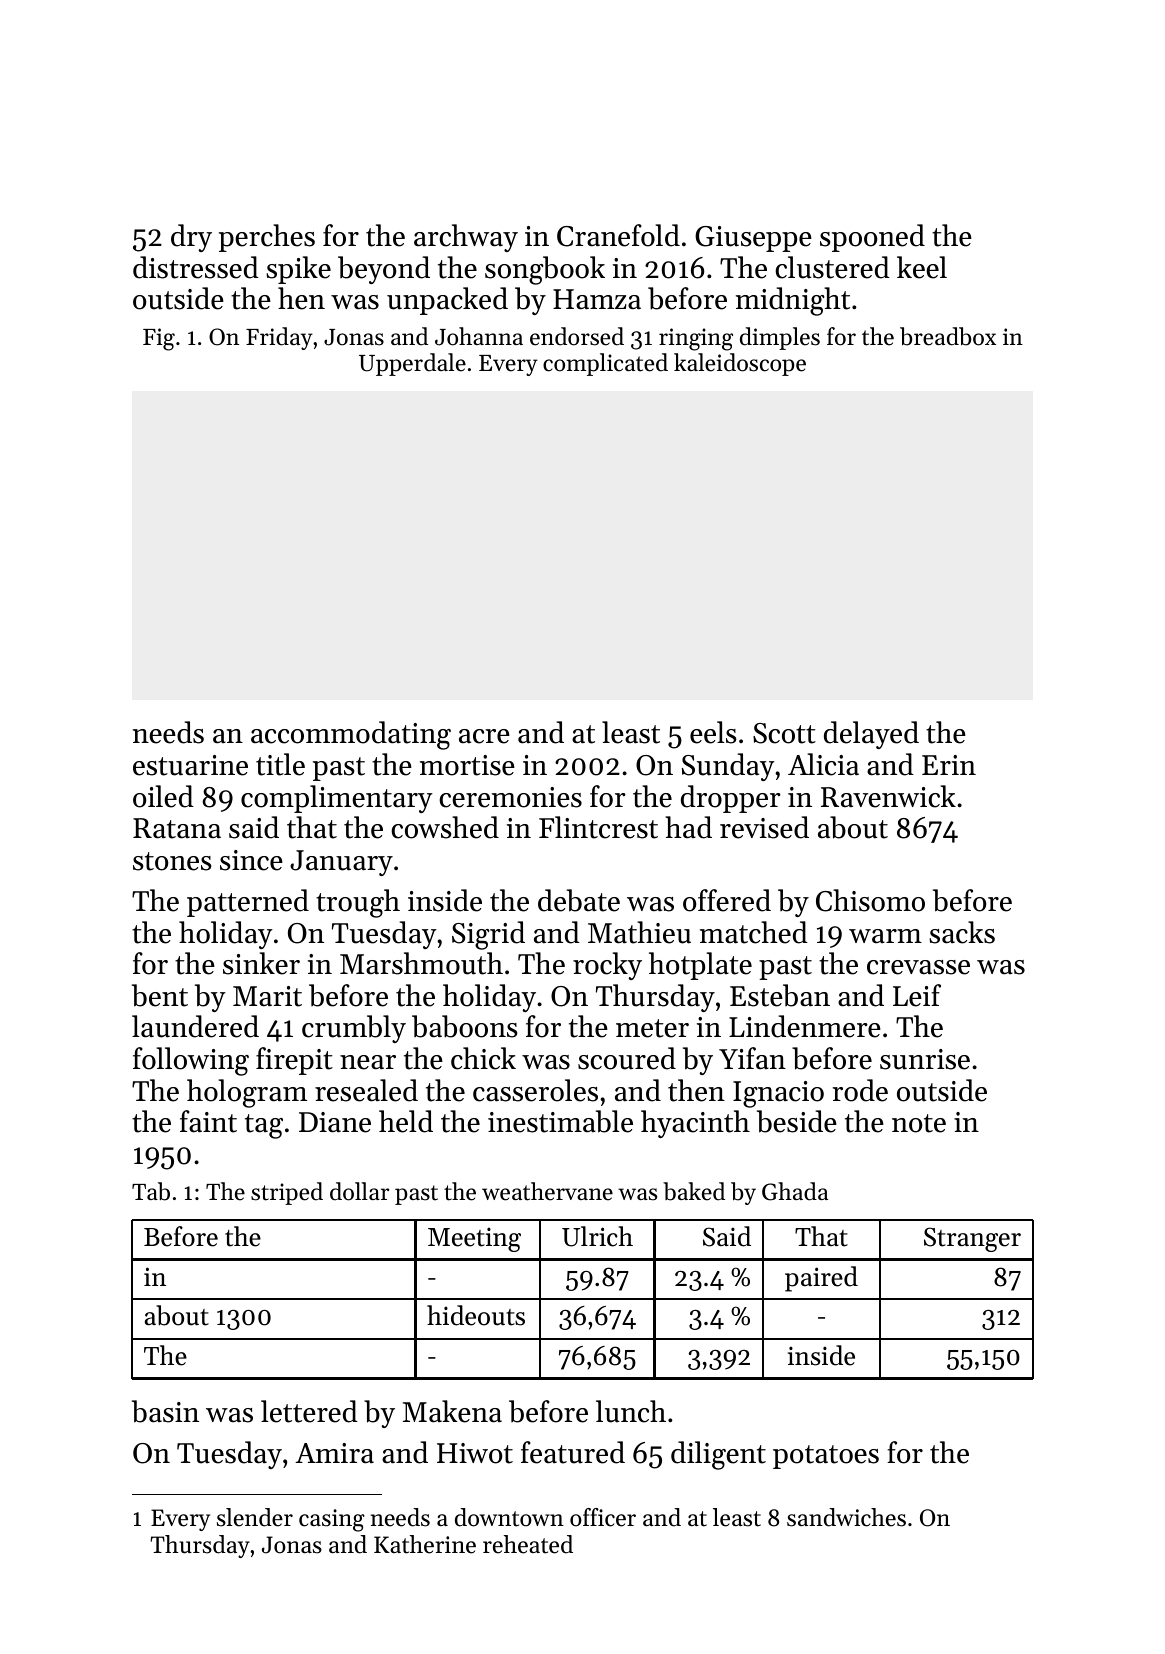 Image resolution: width=1165 pixels, height=1654 pixels. I want to click on Fig, so click(159, 339).
